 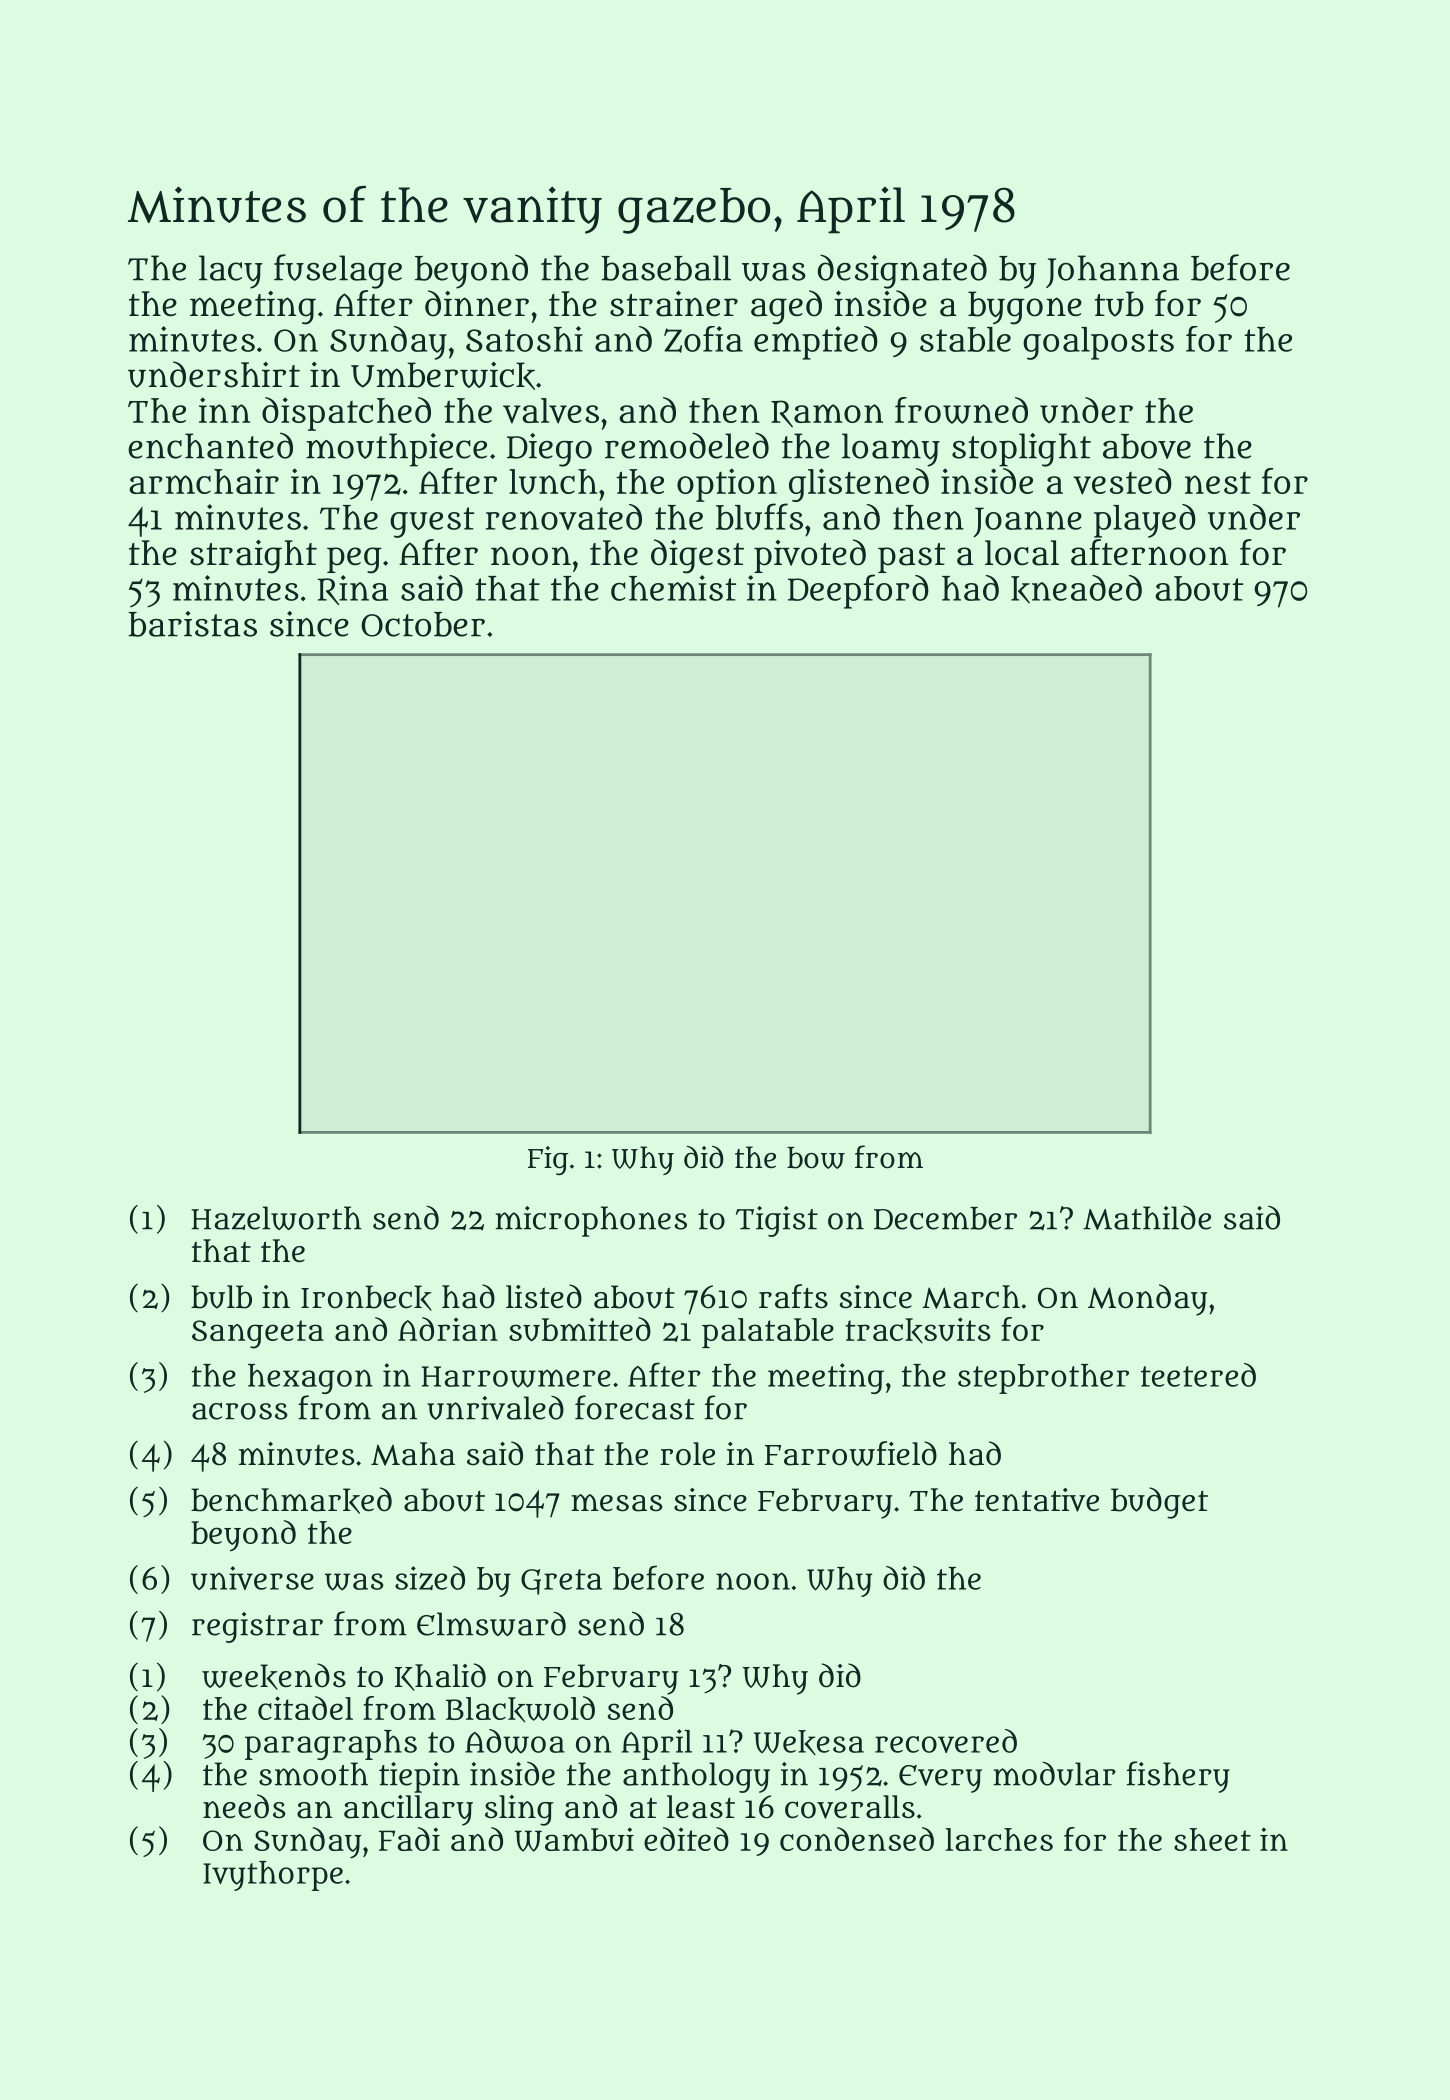 I want to click on chemist, so click(x=673, y=588).
